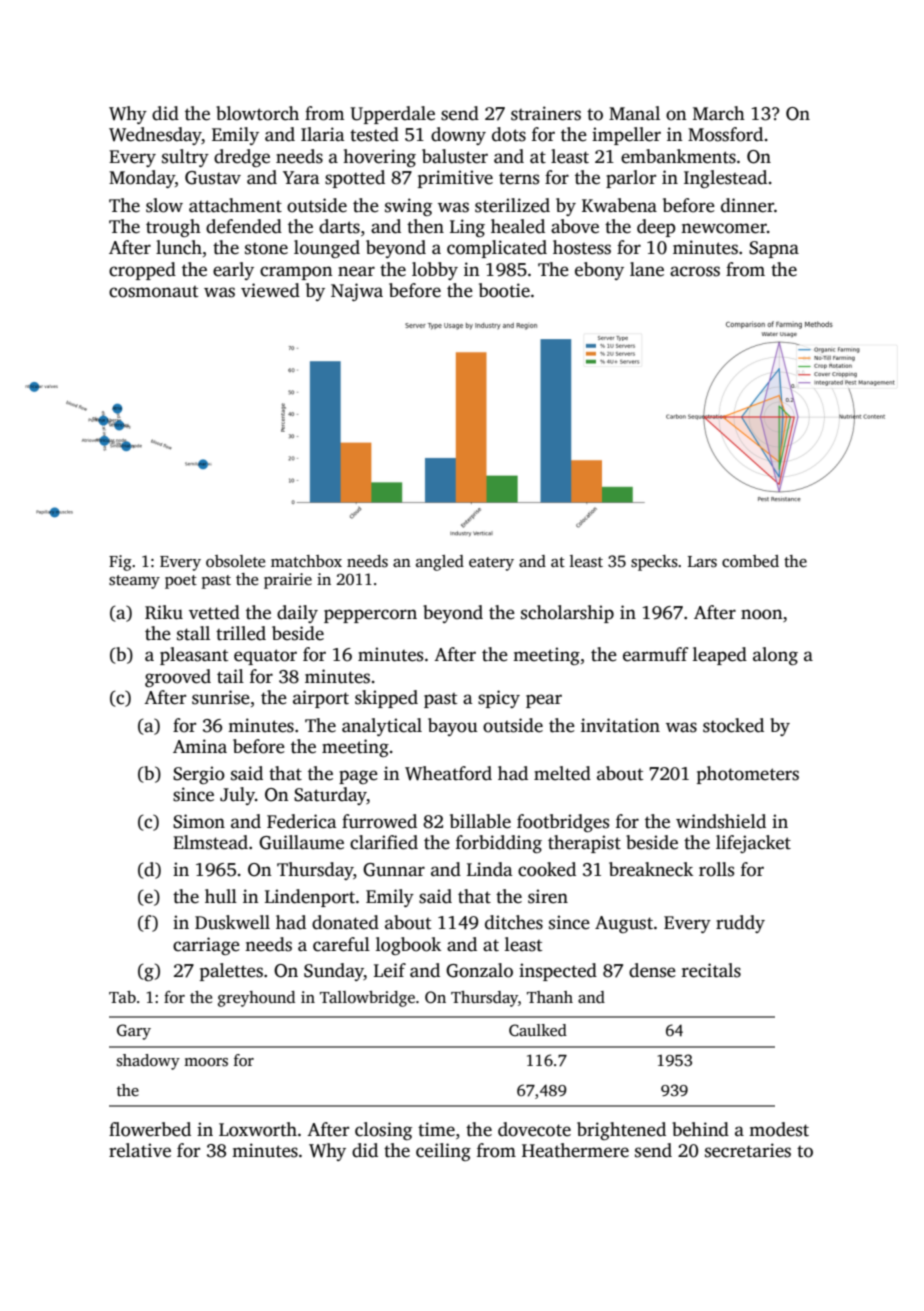  I want to click on swing, so click(408, 207).
